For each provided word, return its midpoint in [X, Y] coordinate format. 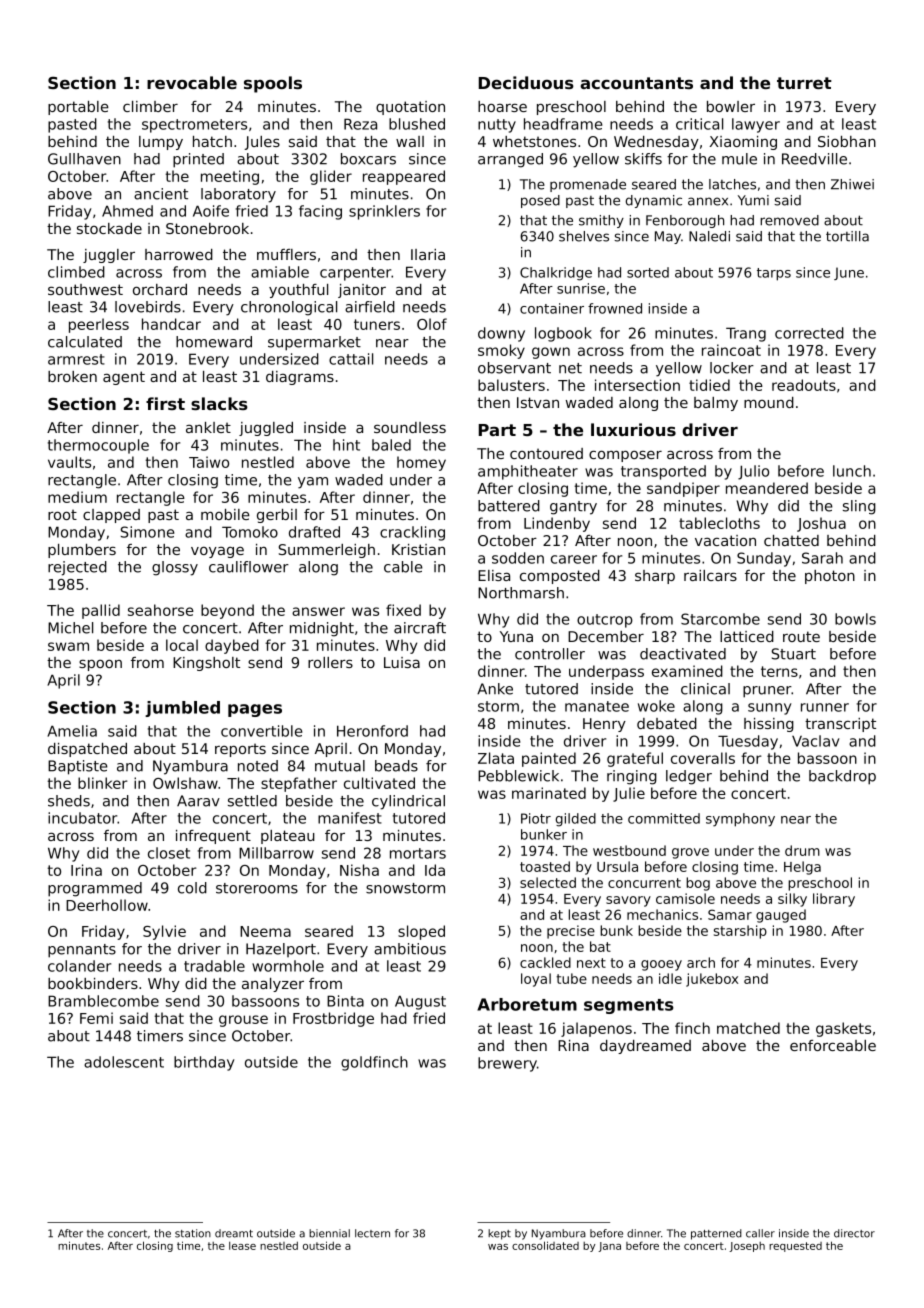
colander [79, 966]
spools [273, 84]
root [62, 514]
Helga [802, 868]
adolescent [124, 1062]
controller [550, 654]
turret [804, 83]
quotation [410, 108]
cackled [545, 962]
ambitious [410, 949]
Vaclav [815, 741]
